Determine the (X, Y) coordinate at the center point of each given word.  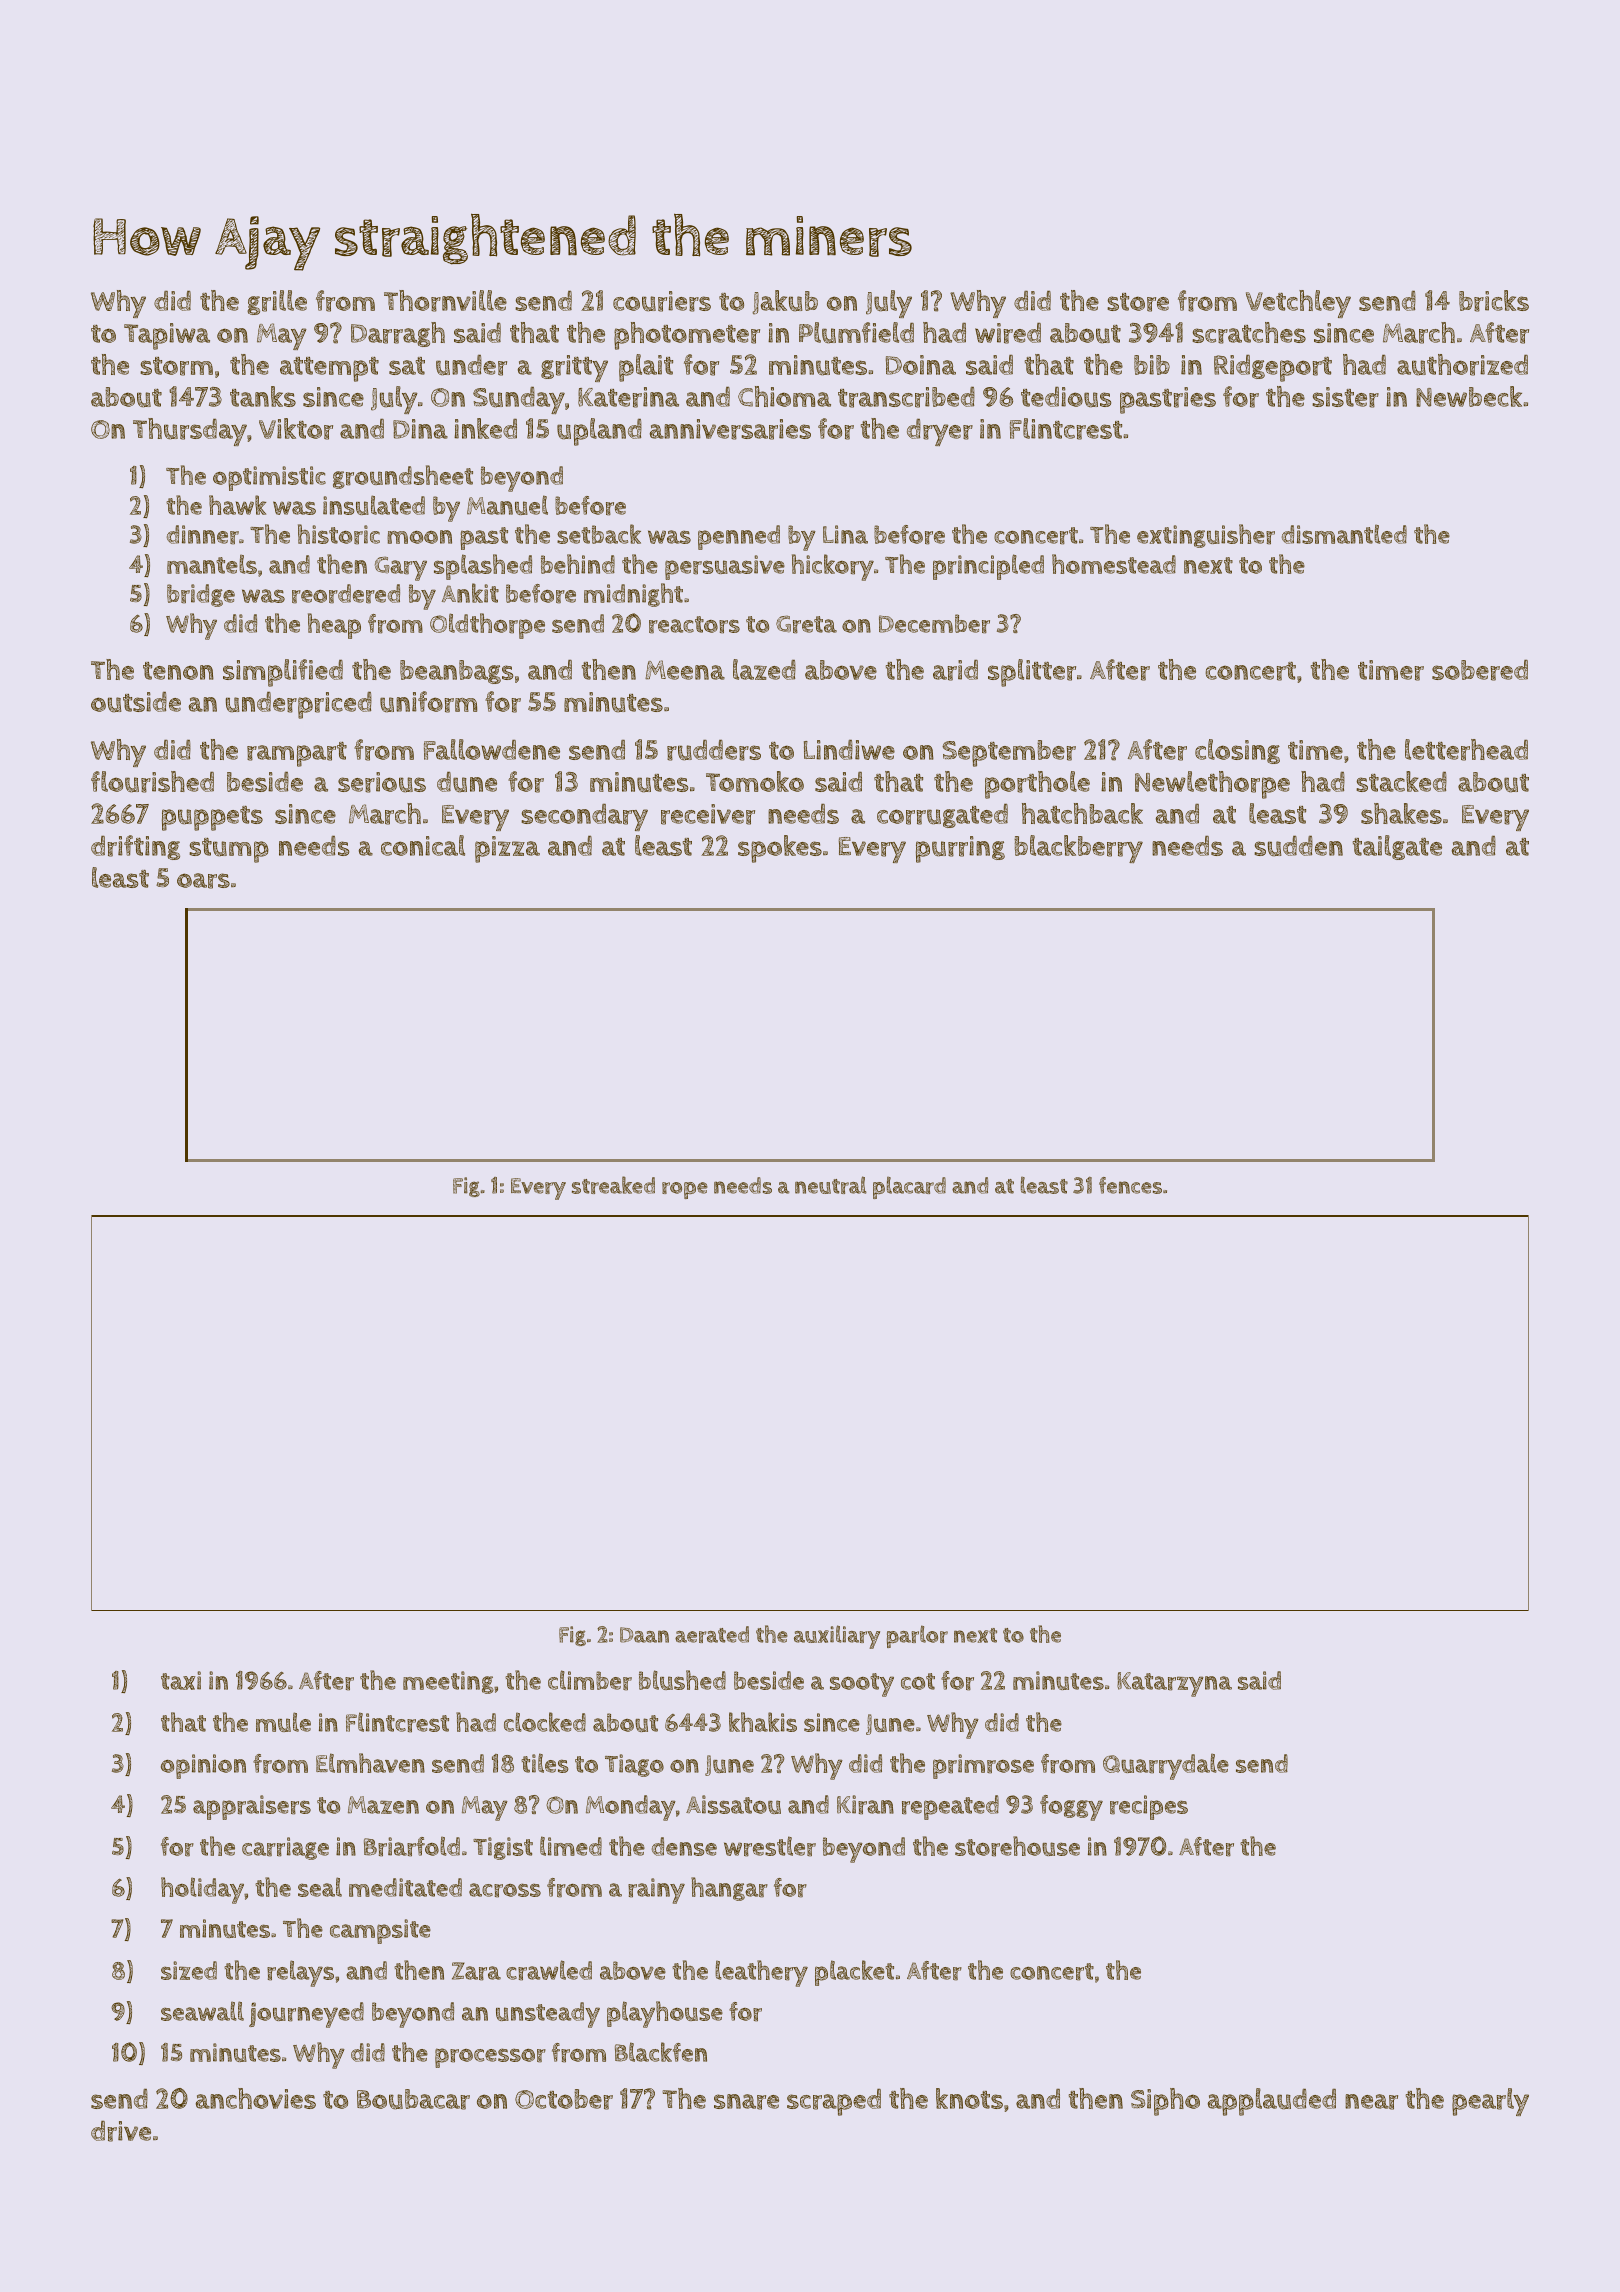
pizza (507, 849)
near (1371, 2102)
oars (203, 881)
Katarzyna (1174, 1684)
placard (909, 1188)
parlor (917, 1636)
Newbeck (1469, 396)
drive (121, 2131)
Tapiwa (167, 336)
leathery (761, 1973)
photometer (687, 336)
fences (1130, 1185)
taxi (181, 1680)
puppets (212, 818)
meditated (405, 1887)
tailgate (1397, 847)
